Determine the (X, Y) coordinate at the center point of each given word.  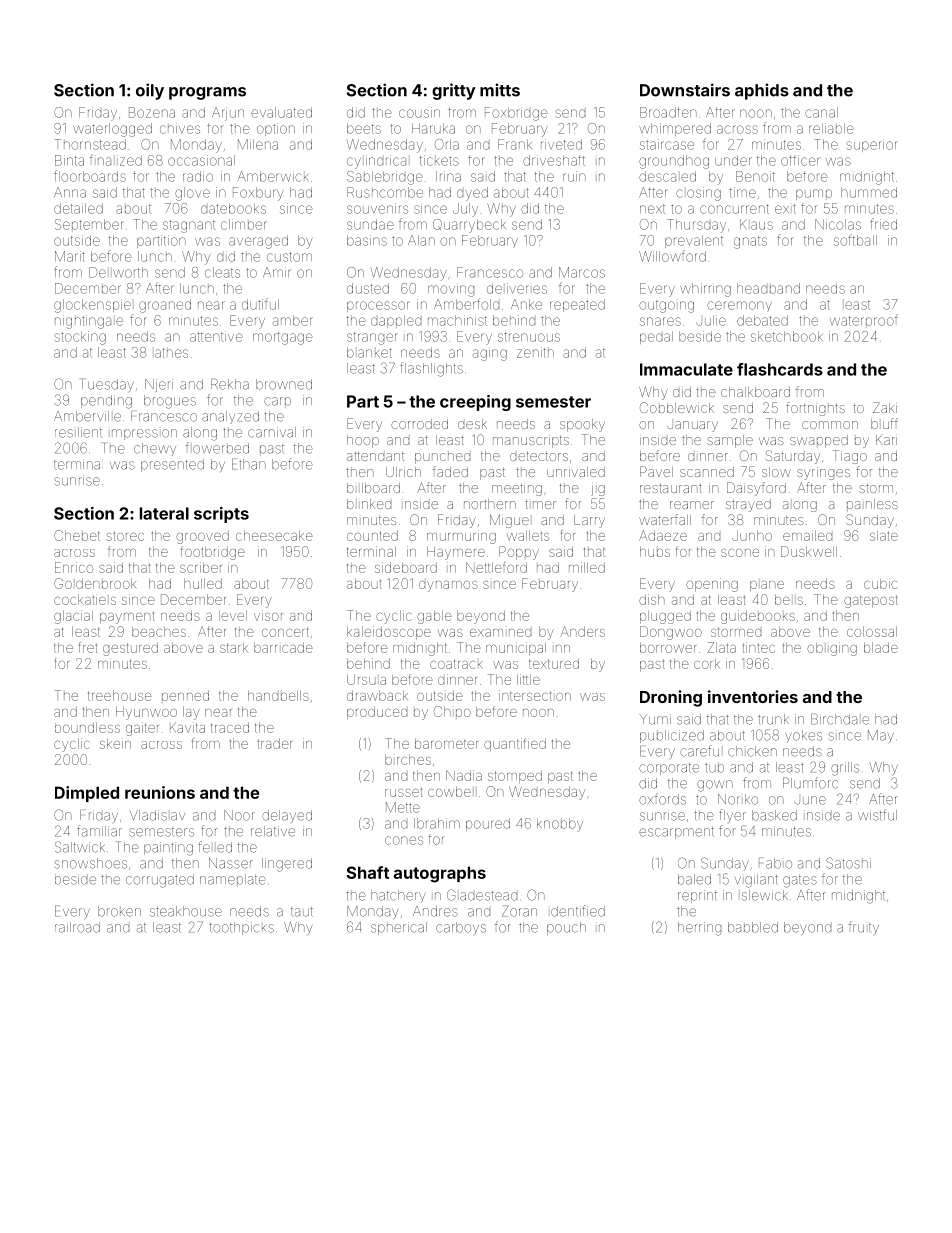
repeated (577, 305)
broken (119, 911)
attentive (216, 336)
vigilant (756, 881)
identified (578, 911)
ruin (574, 176)
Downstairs (685, 90)
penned (185, 696)
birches (408, 760)
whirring (705, 290)
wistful (877, 815)
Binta (69, 160)
